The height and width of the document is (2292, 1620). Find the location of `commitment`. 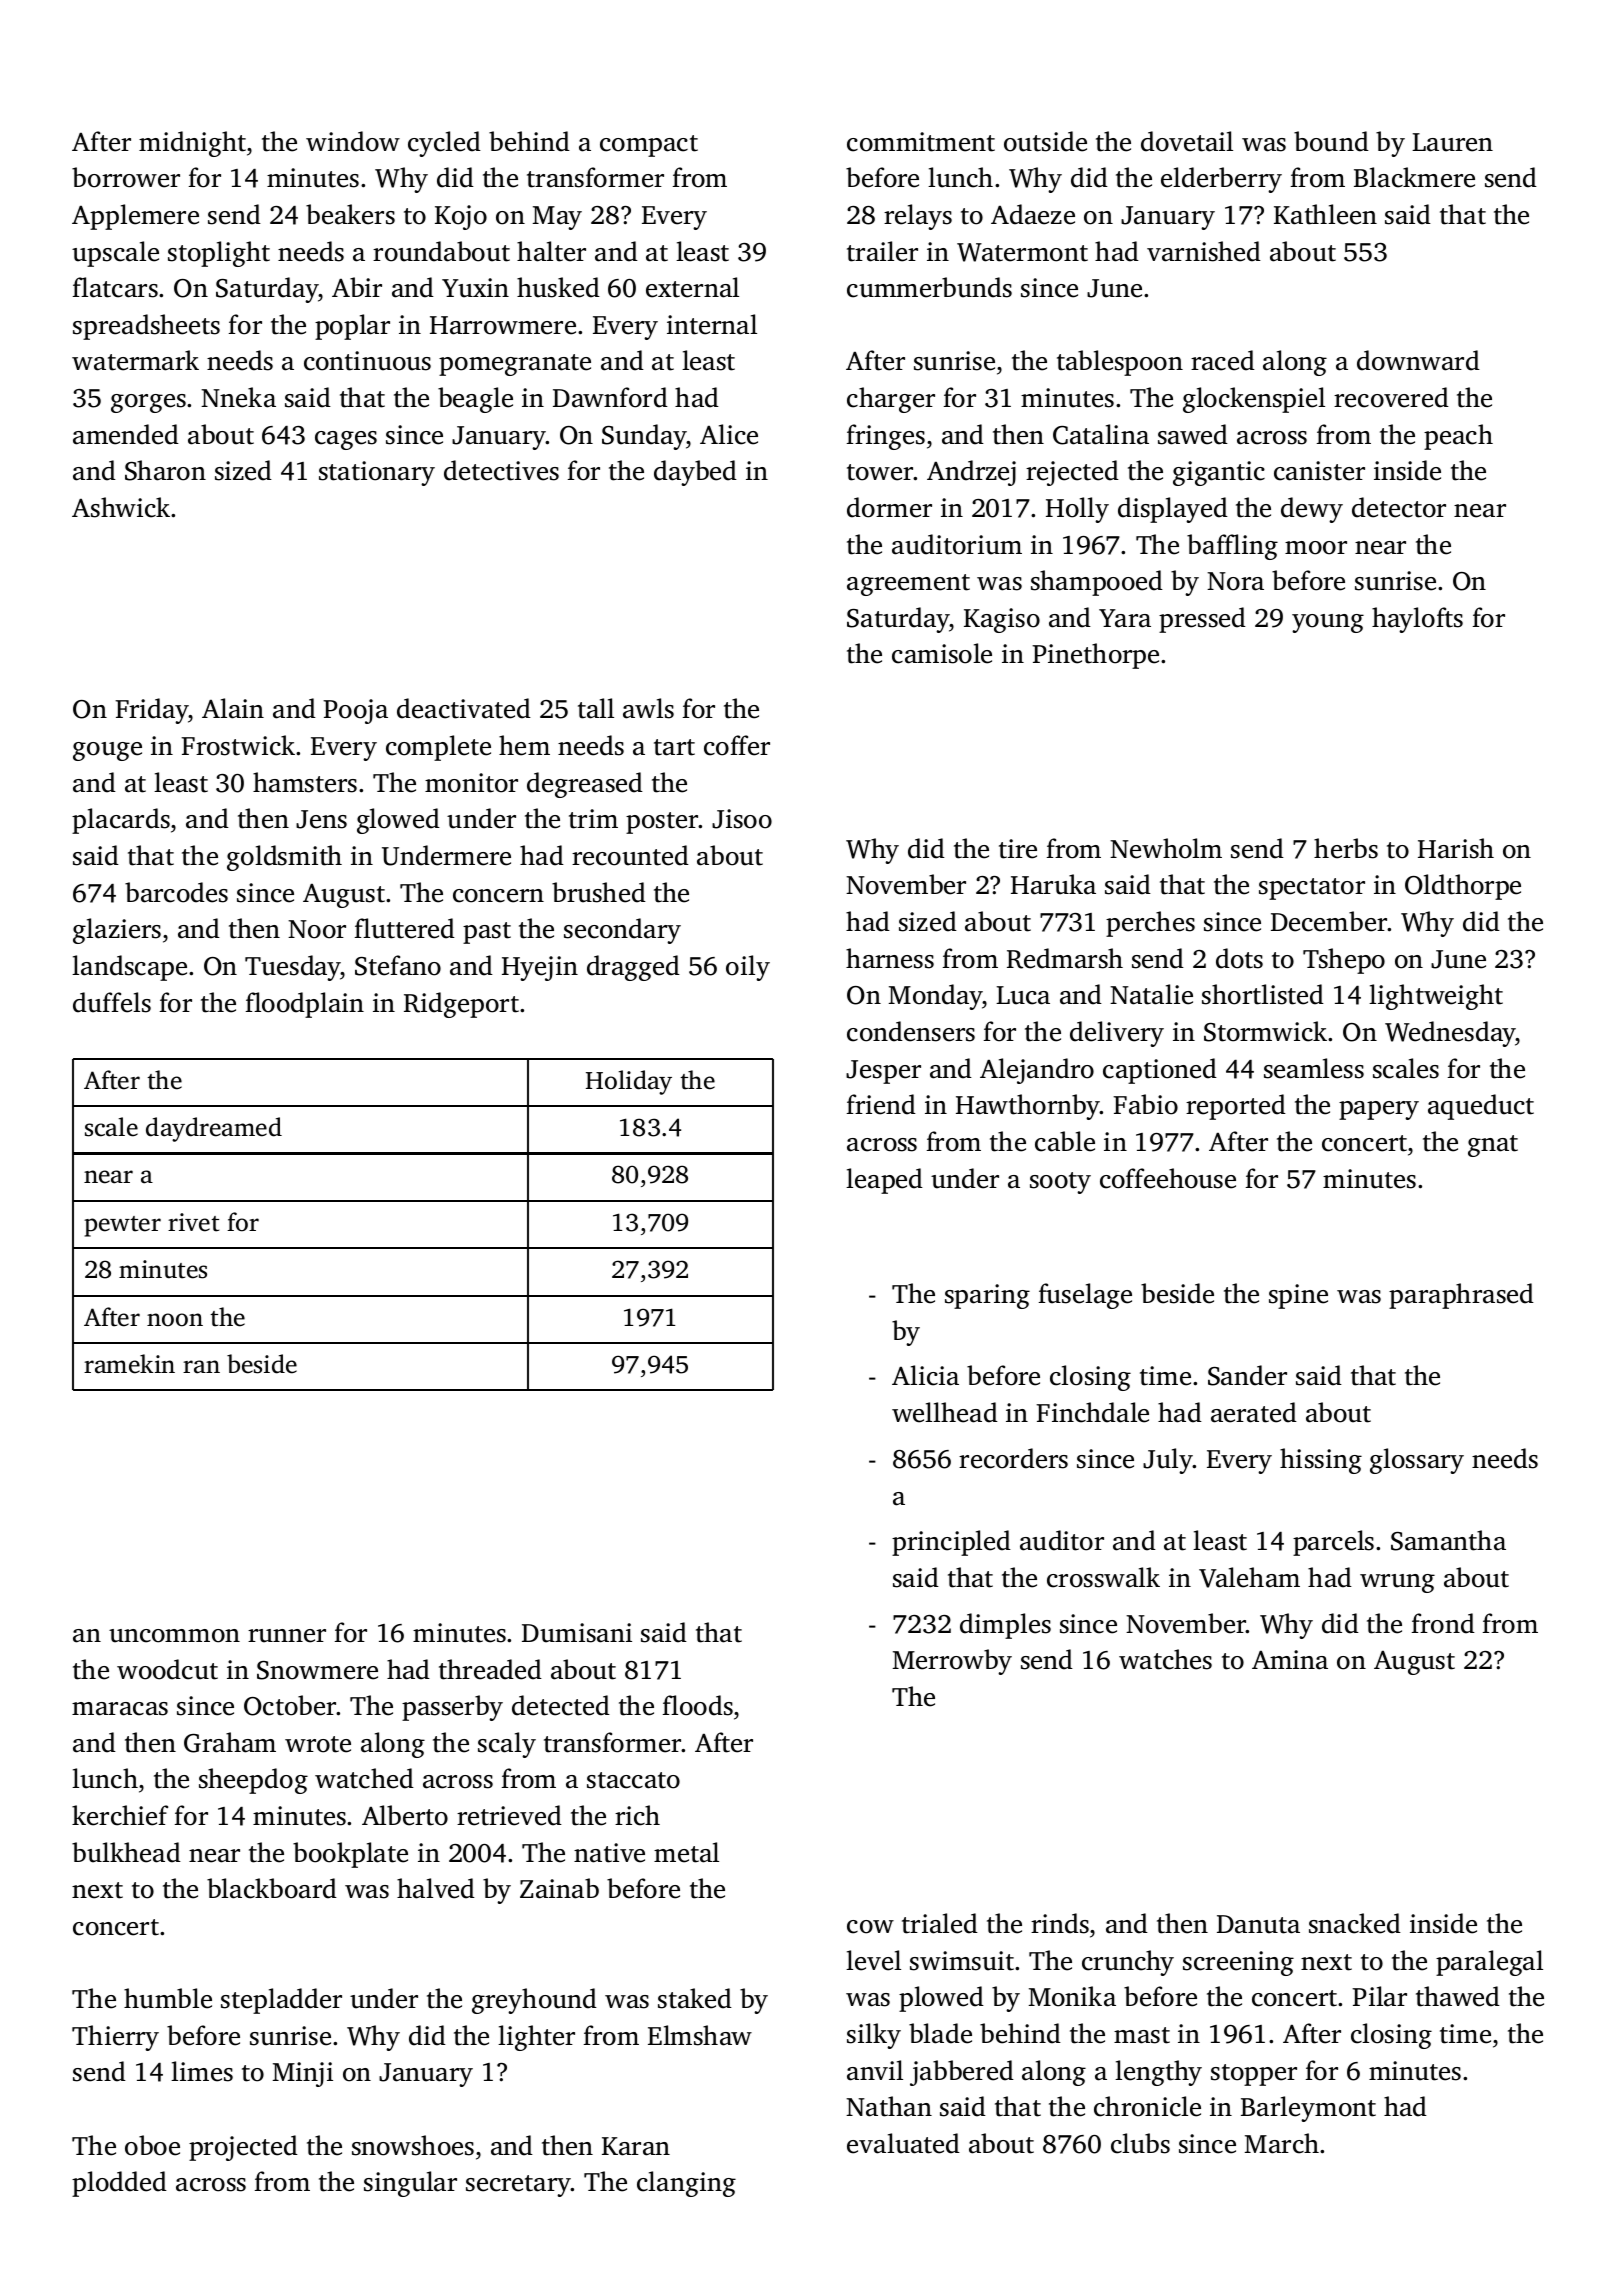

commitment is located at coordinates (921, 142).
